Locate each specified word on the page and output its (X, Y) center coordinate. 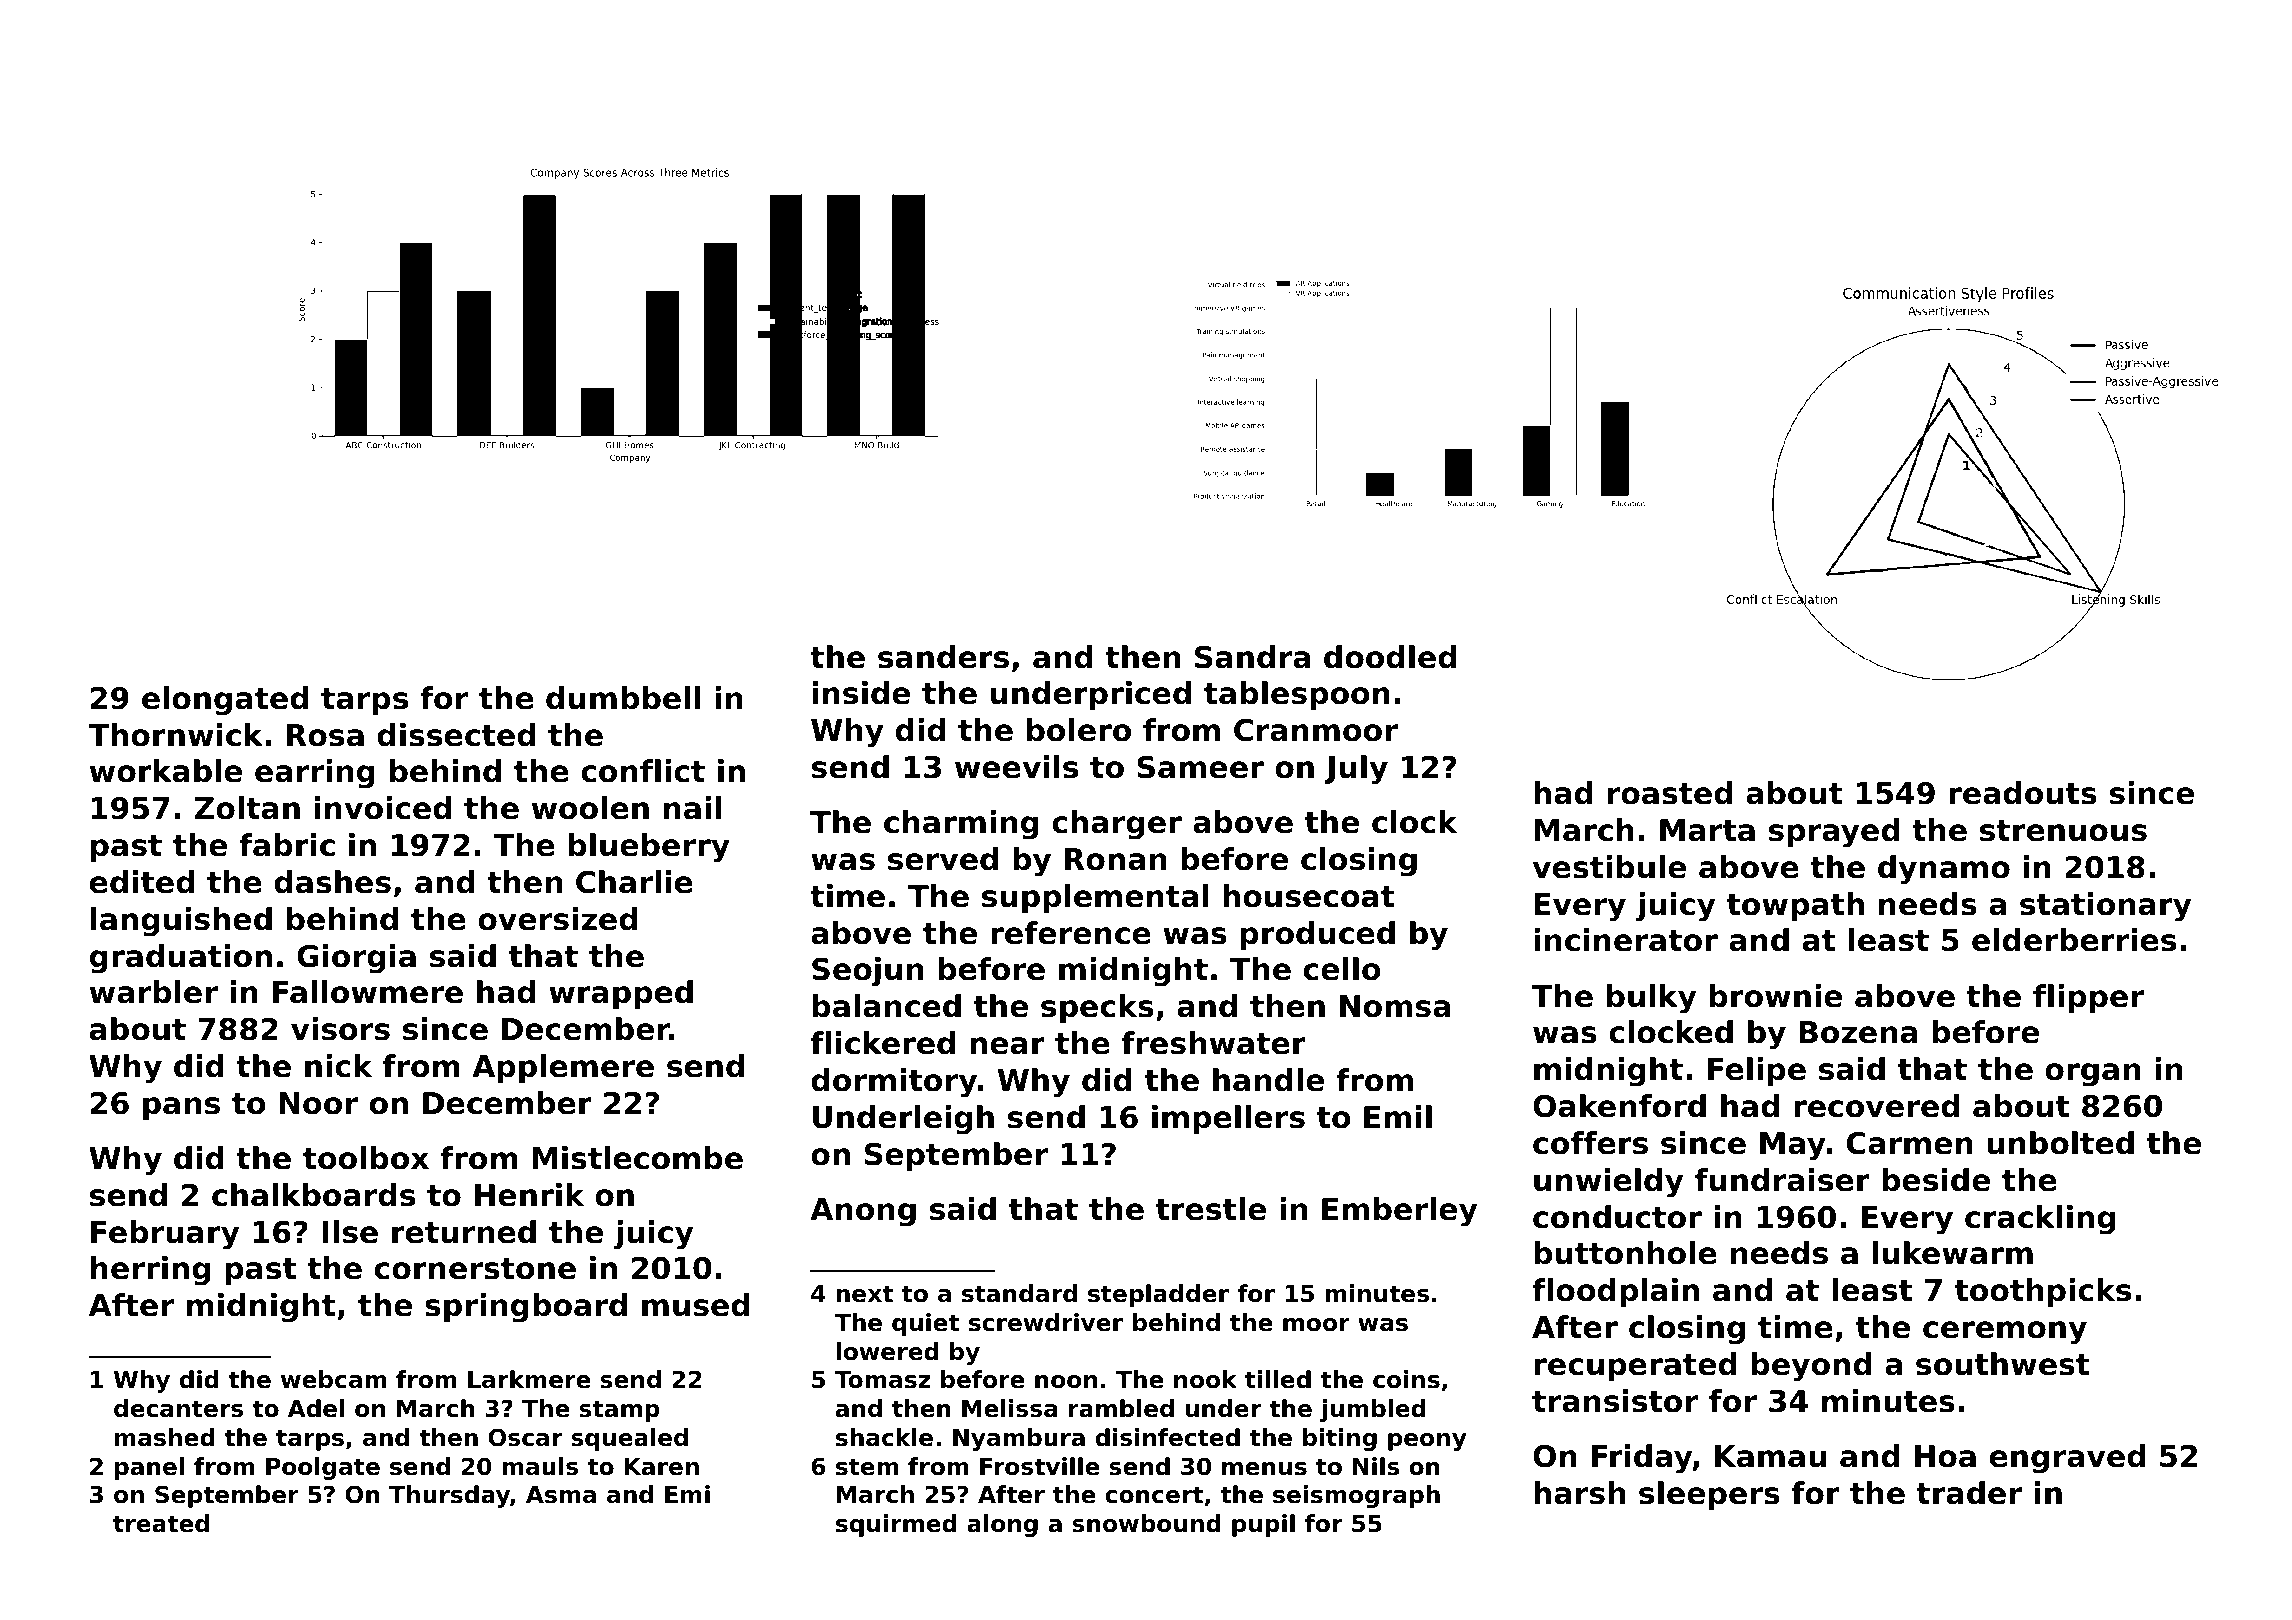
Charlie (634, 882)
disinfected (1168, 1437)
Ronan (1115, 859)
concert (1154, 1495)
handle (1268, 1080)
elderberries (2074, 940)
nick (338, 1066)
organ (2092, 1075)
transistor (1615, 1401)
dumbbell (623, 698)
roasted (1670, 793)
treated (161, 1523)
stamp (619, 1411)
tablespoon (1297, 695)
